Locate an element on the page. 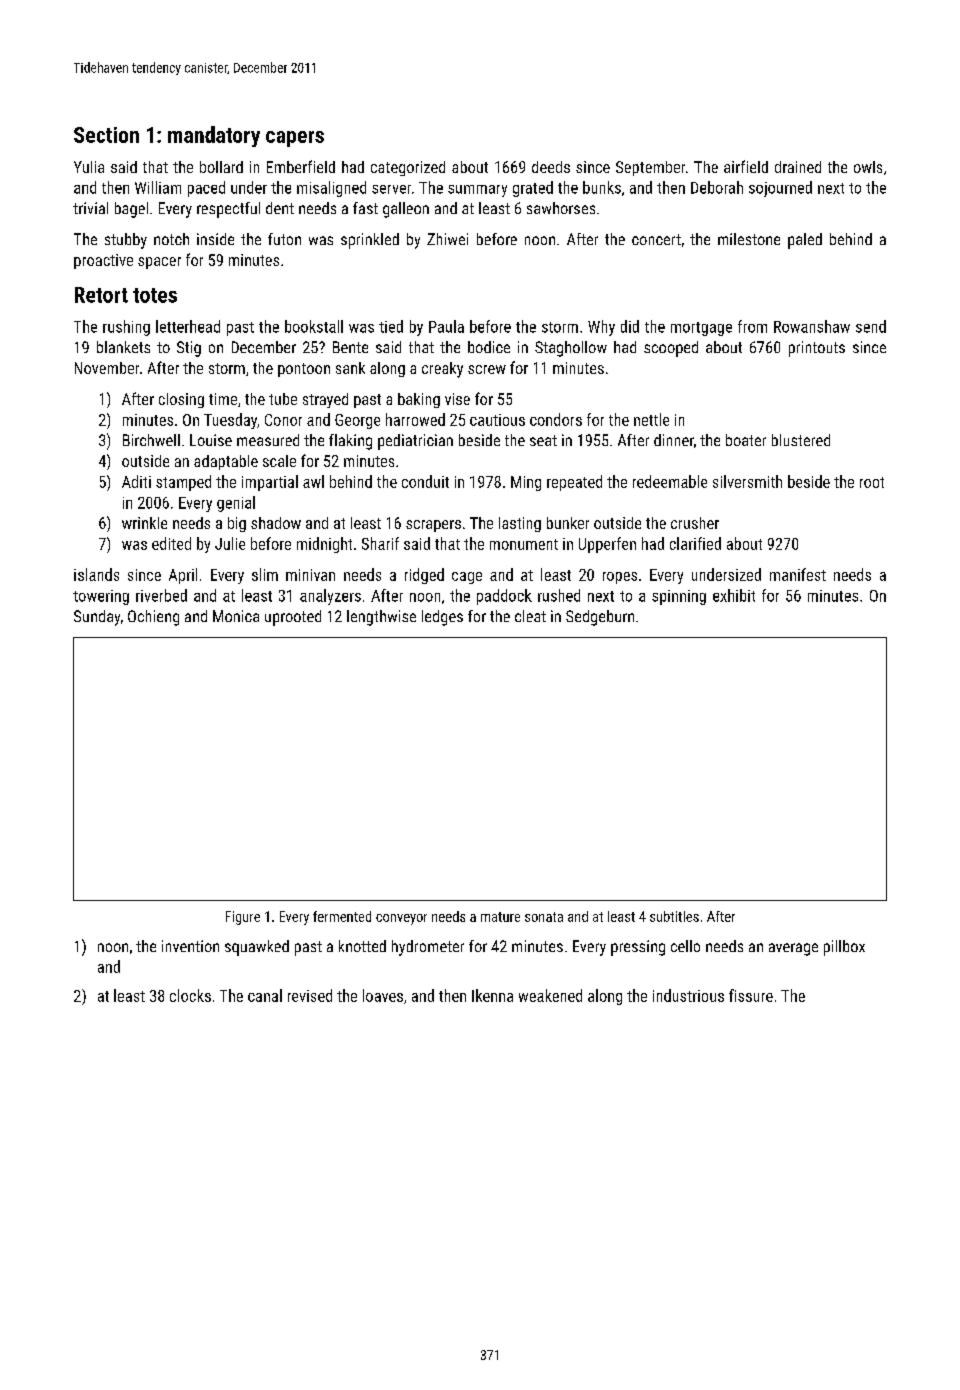 The width and height of the document is (960, 1390). concert is located at coordinates (656, 239).
